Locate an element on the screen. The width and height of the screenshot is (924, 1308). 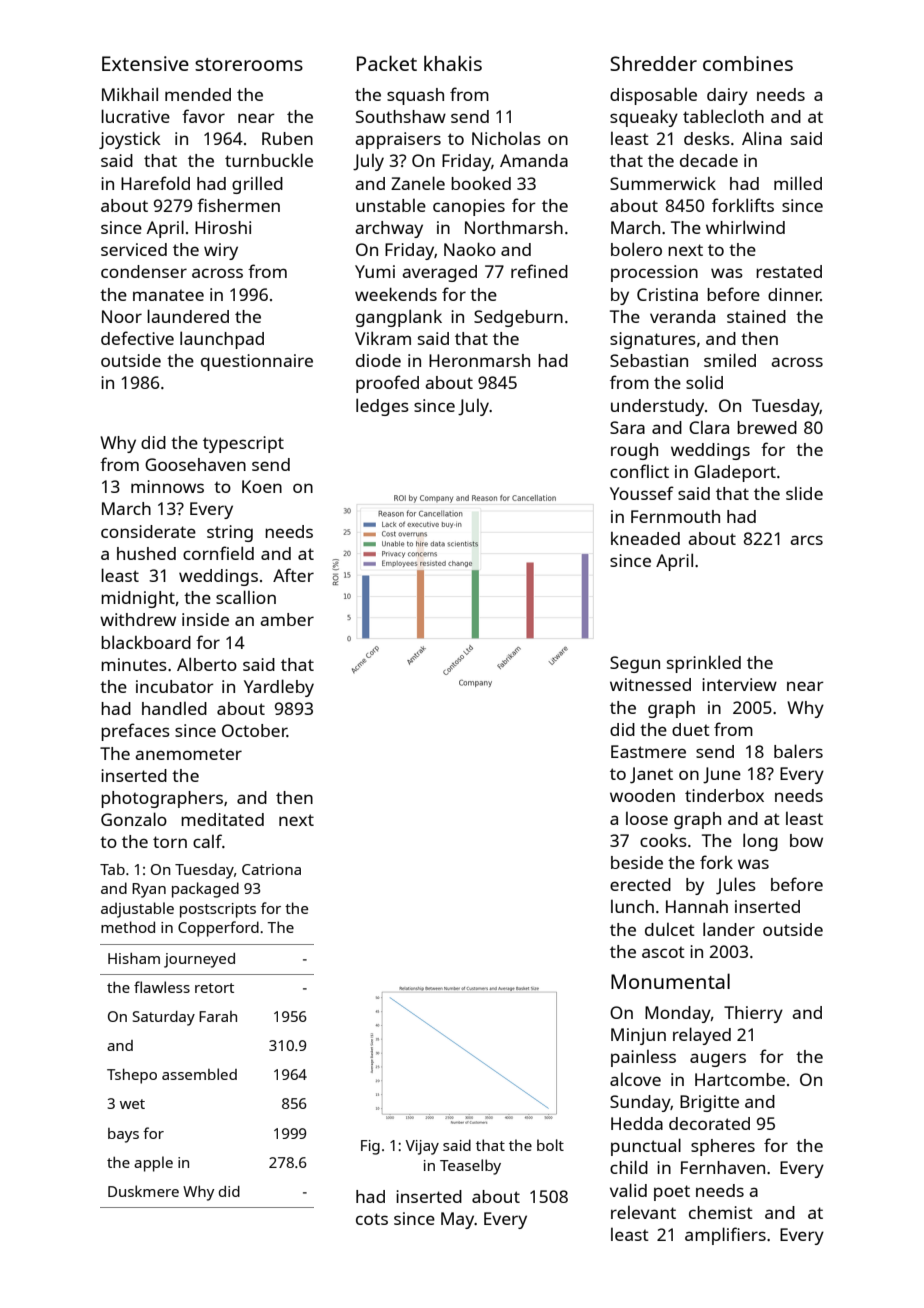
interview is located at coordinates (739, 684).
